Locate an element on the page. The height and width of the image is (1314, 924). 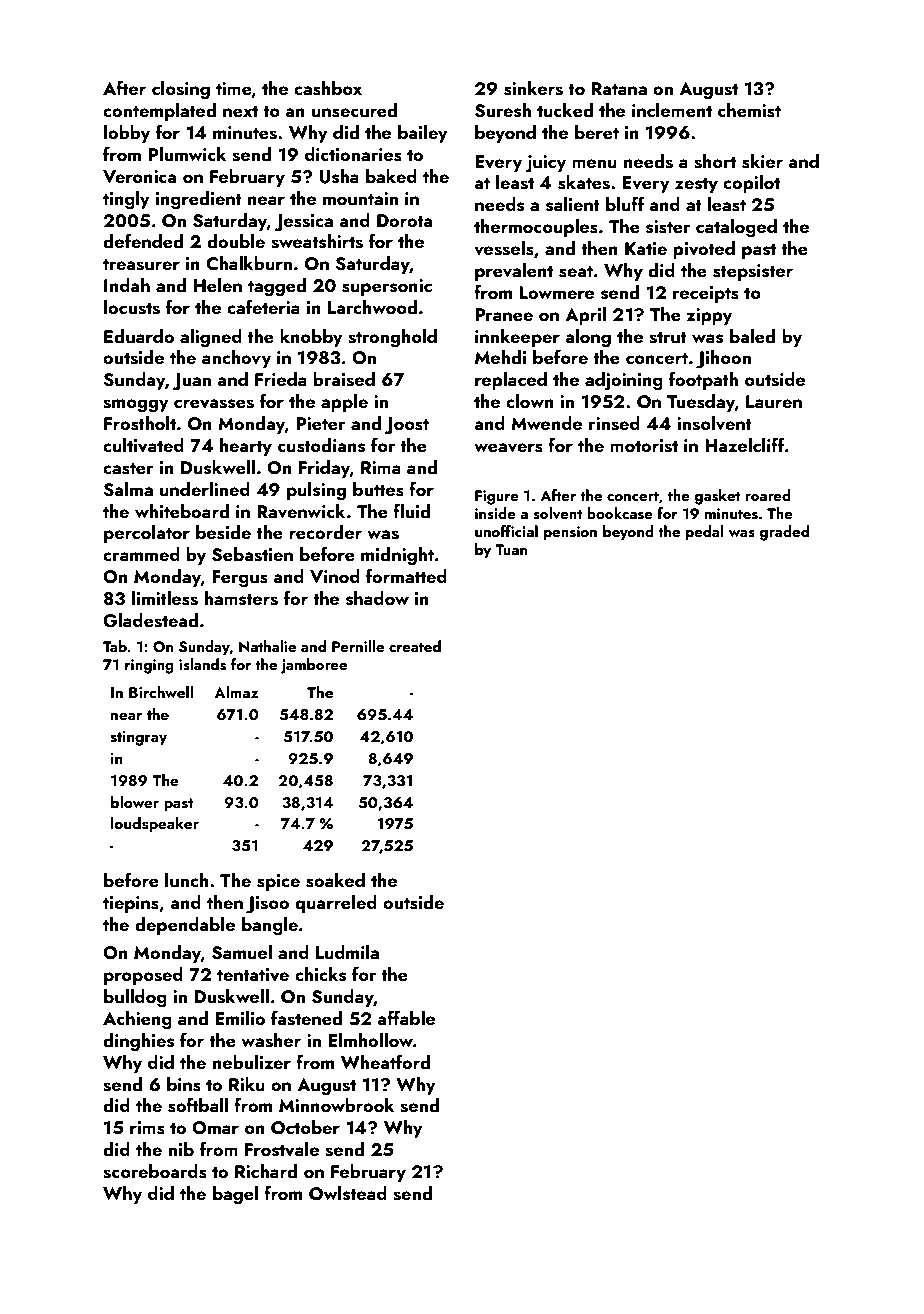
Veronica is located at coordinates (139, 177).
